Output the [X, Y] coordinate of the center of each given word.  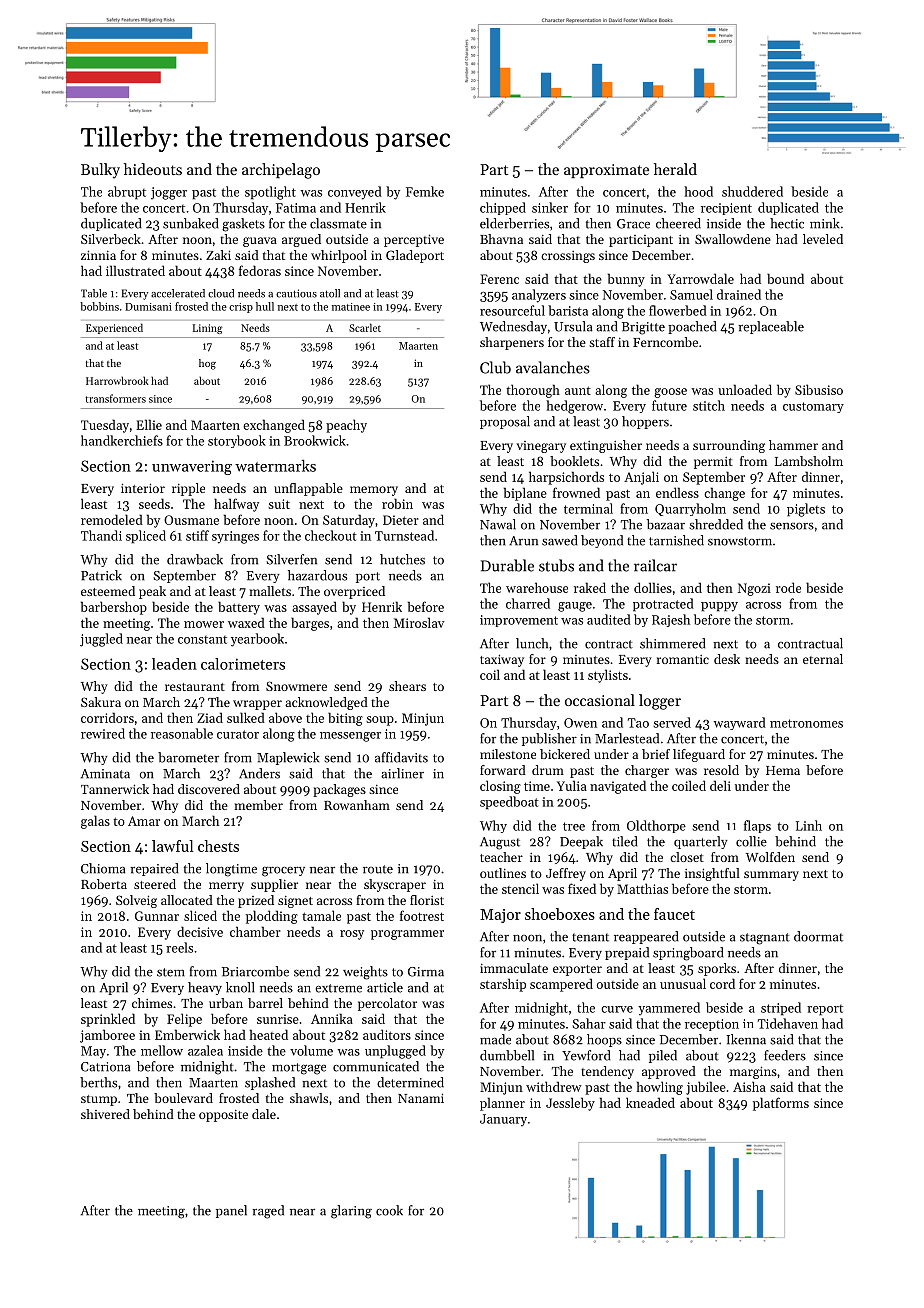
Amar [144, 821]
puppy [719, 607]
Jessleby [570, 1104]
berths [98, 1082]
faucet [674, 914]
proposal [505, 422]
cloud [221, 293]
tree [574, 826]
